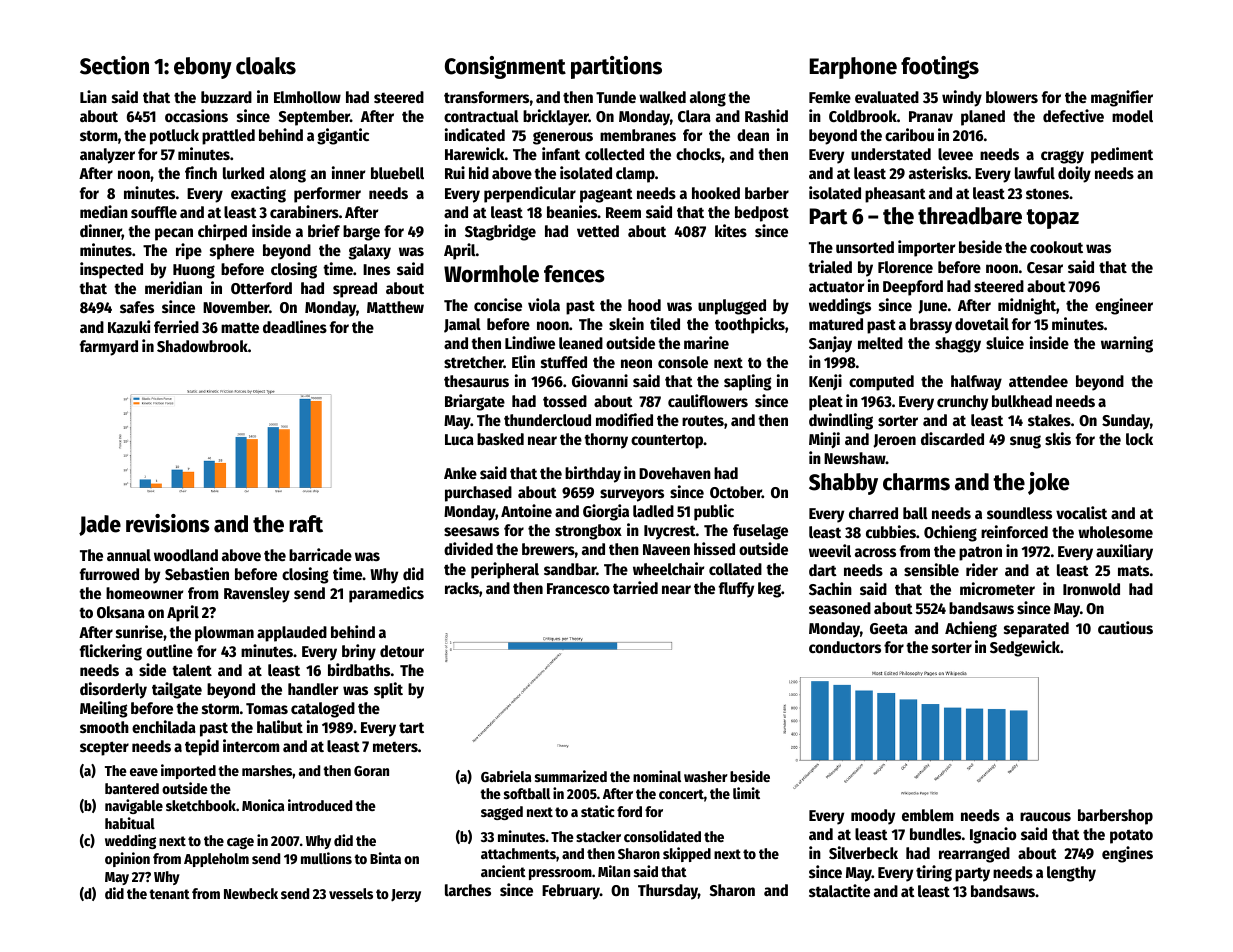  What do you see at coordinates (1019, 513) in the screenshot?
I see `soundless` at bounding box center [1019, 513].
